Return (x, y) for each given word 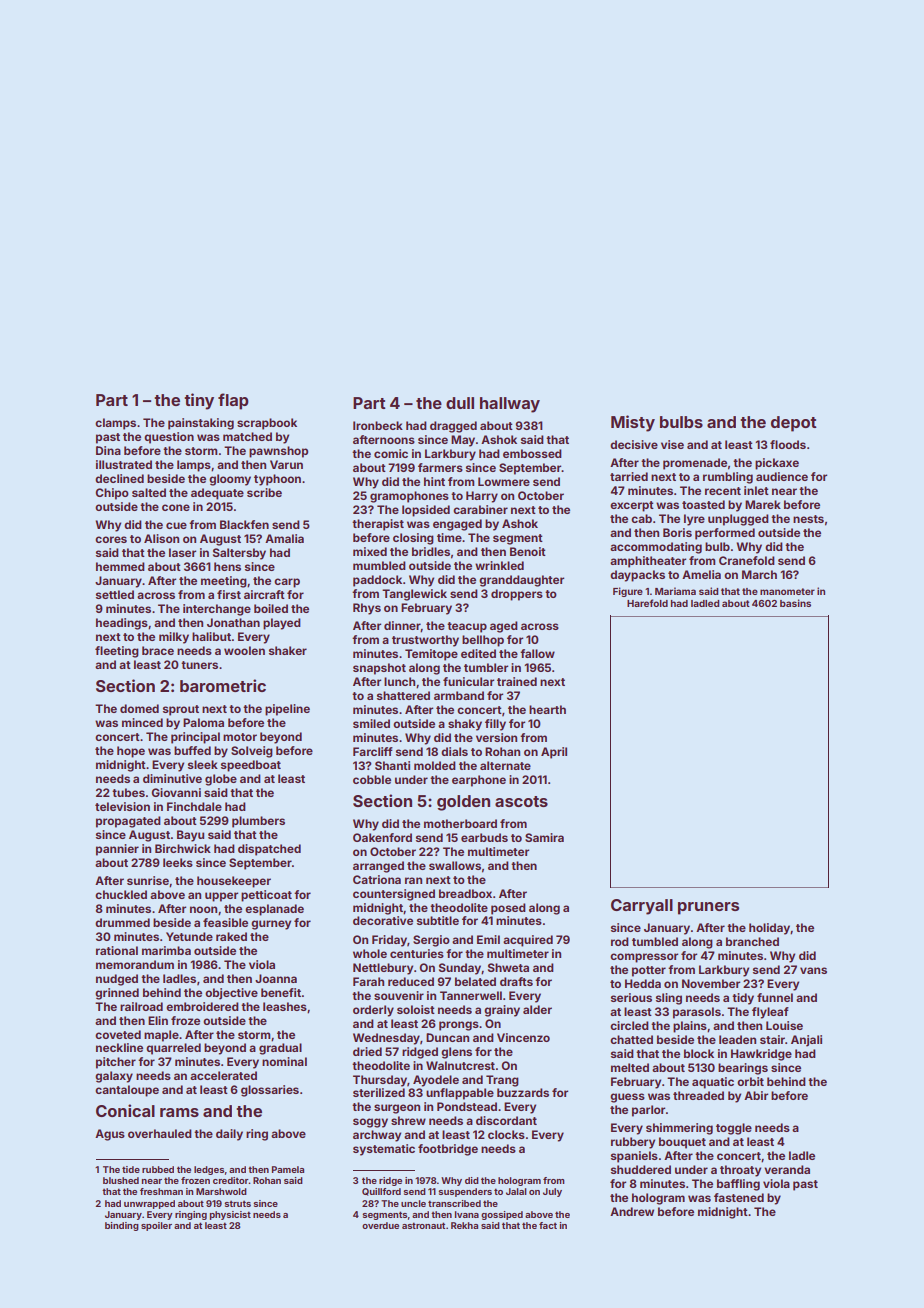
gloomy (230, 480)
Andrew (632, 1211)
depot (794, 424)
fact (548, 1225)
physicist (230, 1215)
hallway (510, 405)
